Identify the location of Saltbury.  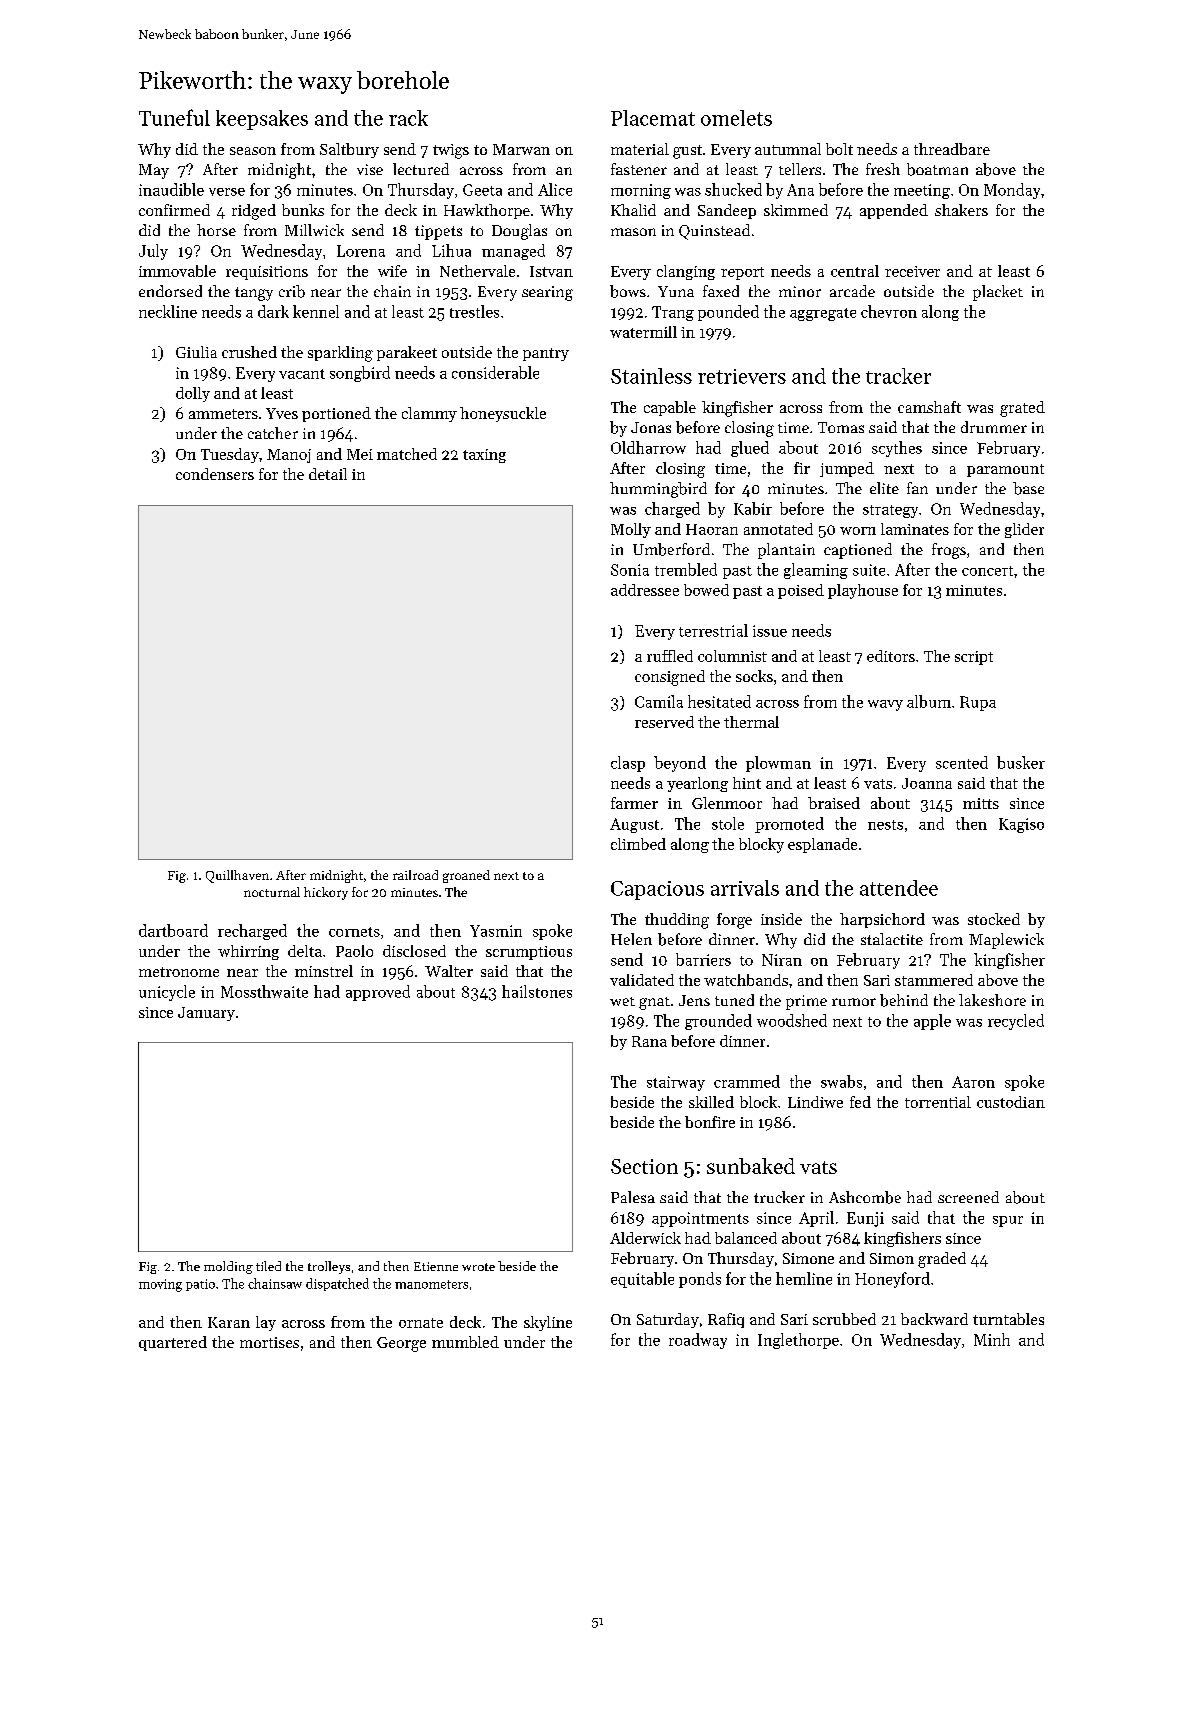
(349, 150).
